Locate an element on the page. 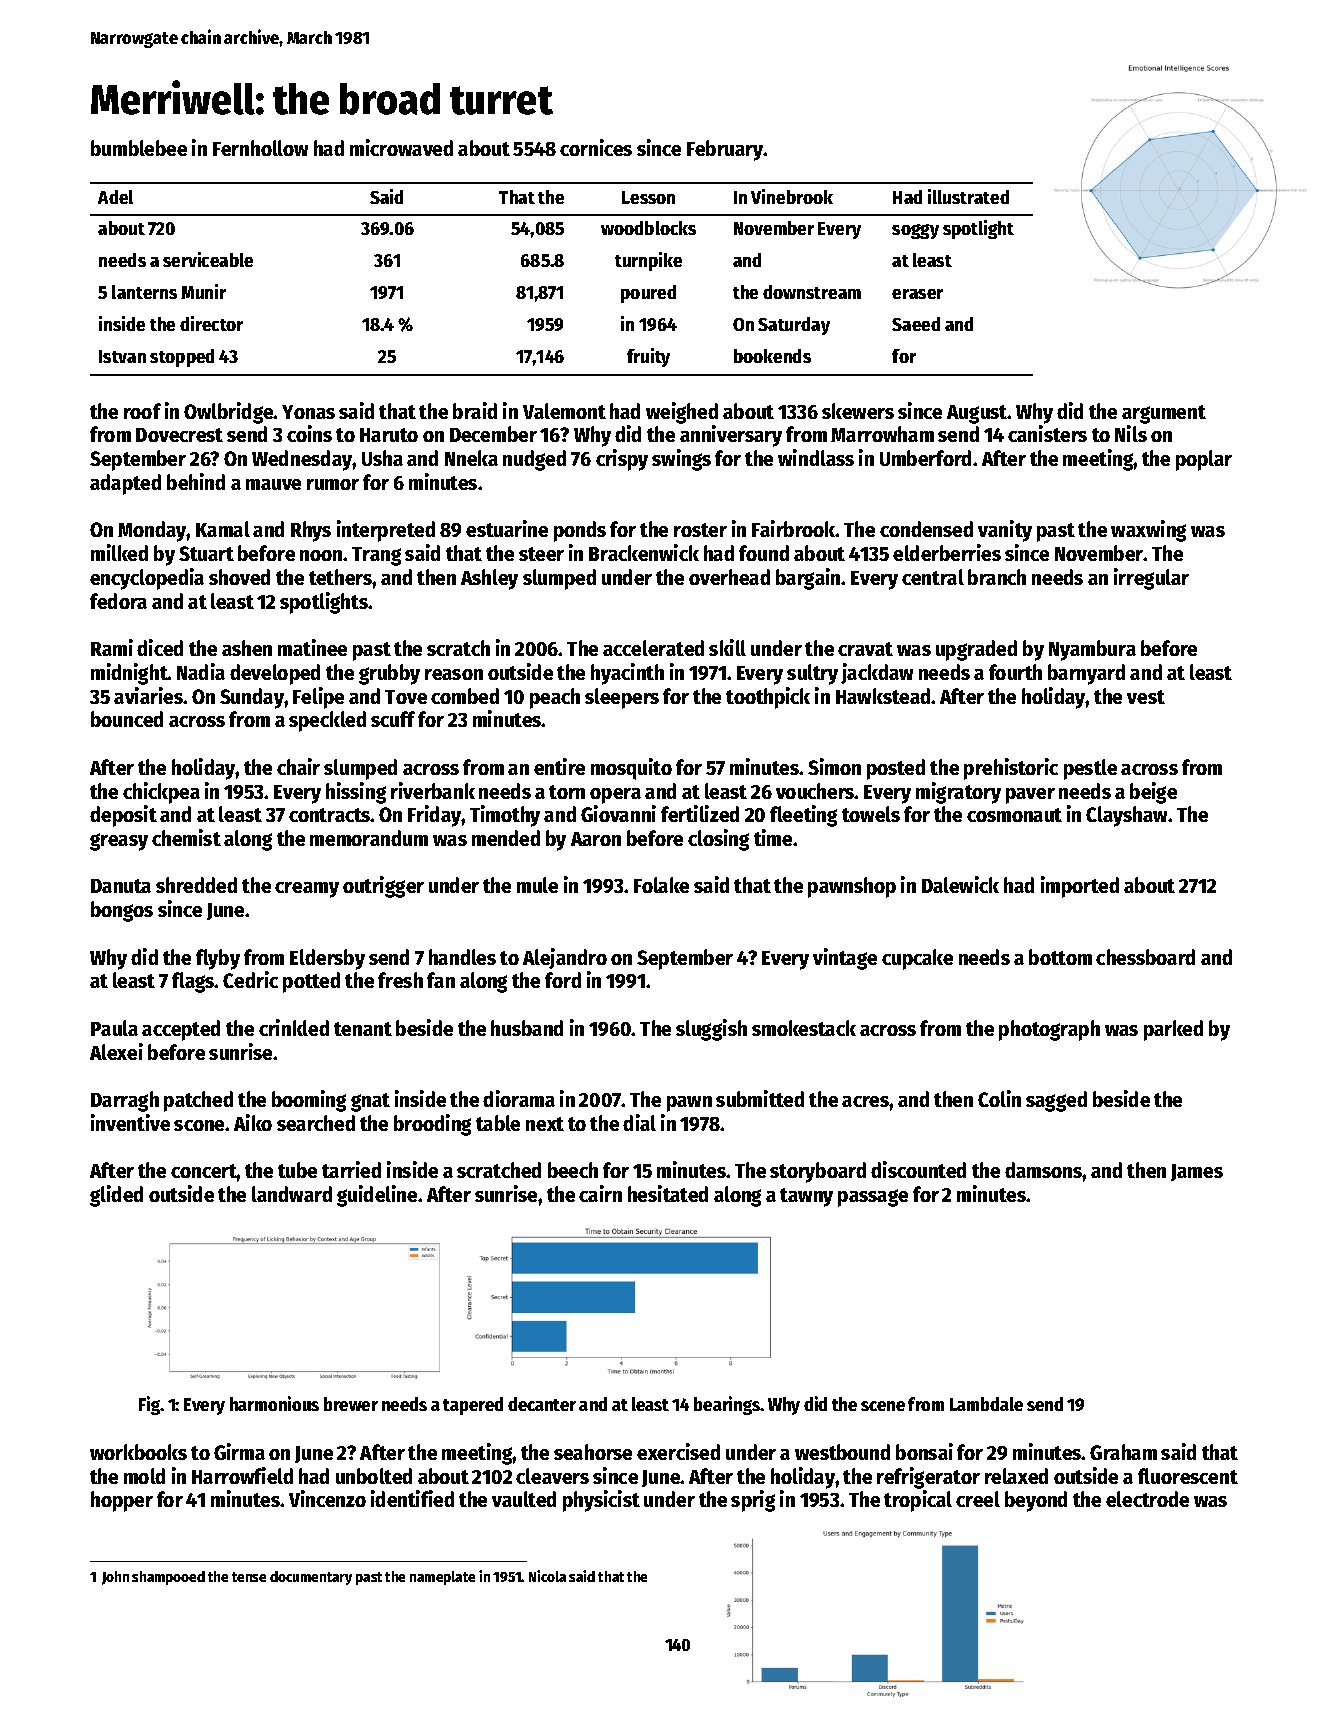 Image resolution: width=1330 pixels, height=1721 pixels. unbolted is located at coordinates (374, 1476).
